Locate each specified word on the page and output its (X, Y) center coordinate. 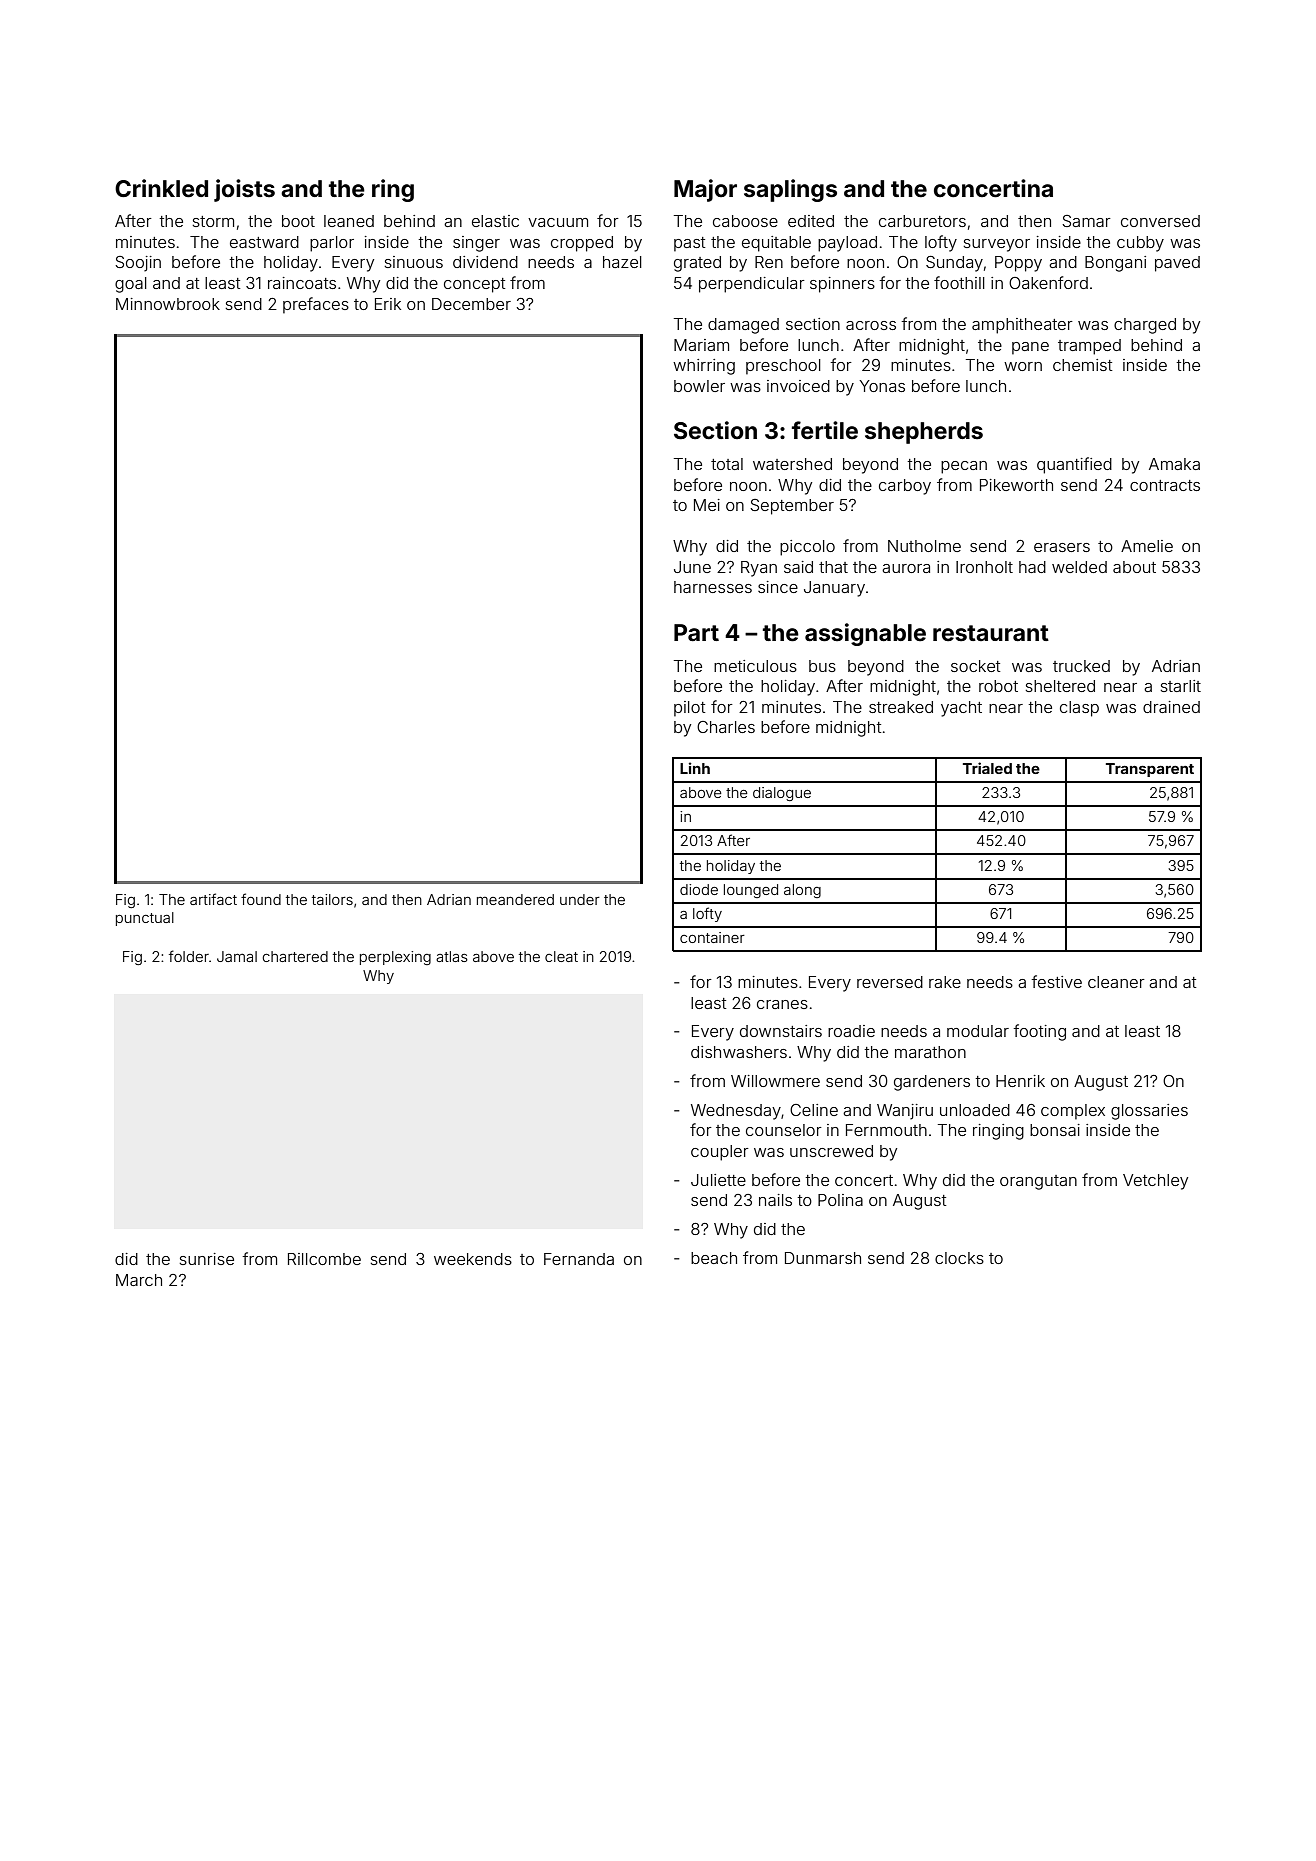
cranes (782, 1004)
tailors (332, 899)
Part (696, 633)
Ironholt (984, 567)
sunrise (207, 1259)
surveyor (997, 245)
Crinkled (161, 188)
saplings (790, 190)
